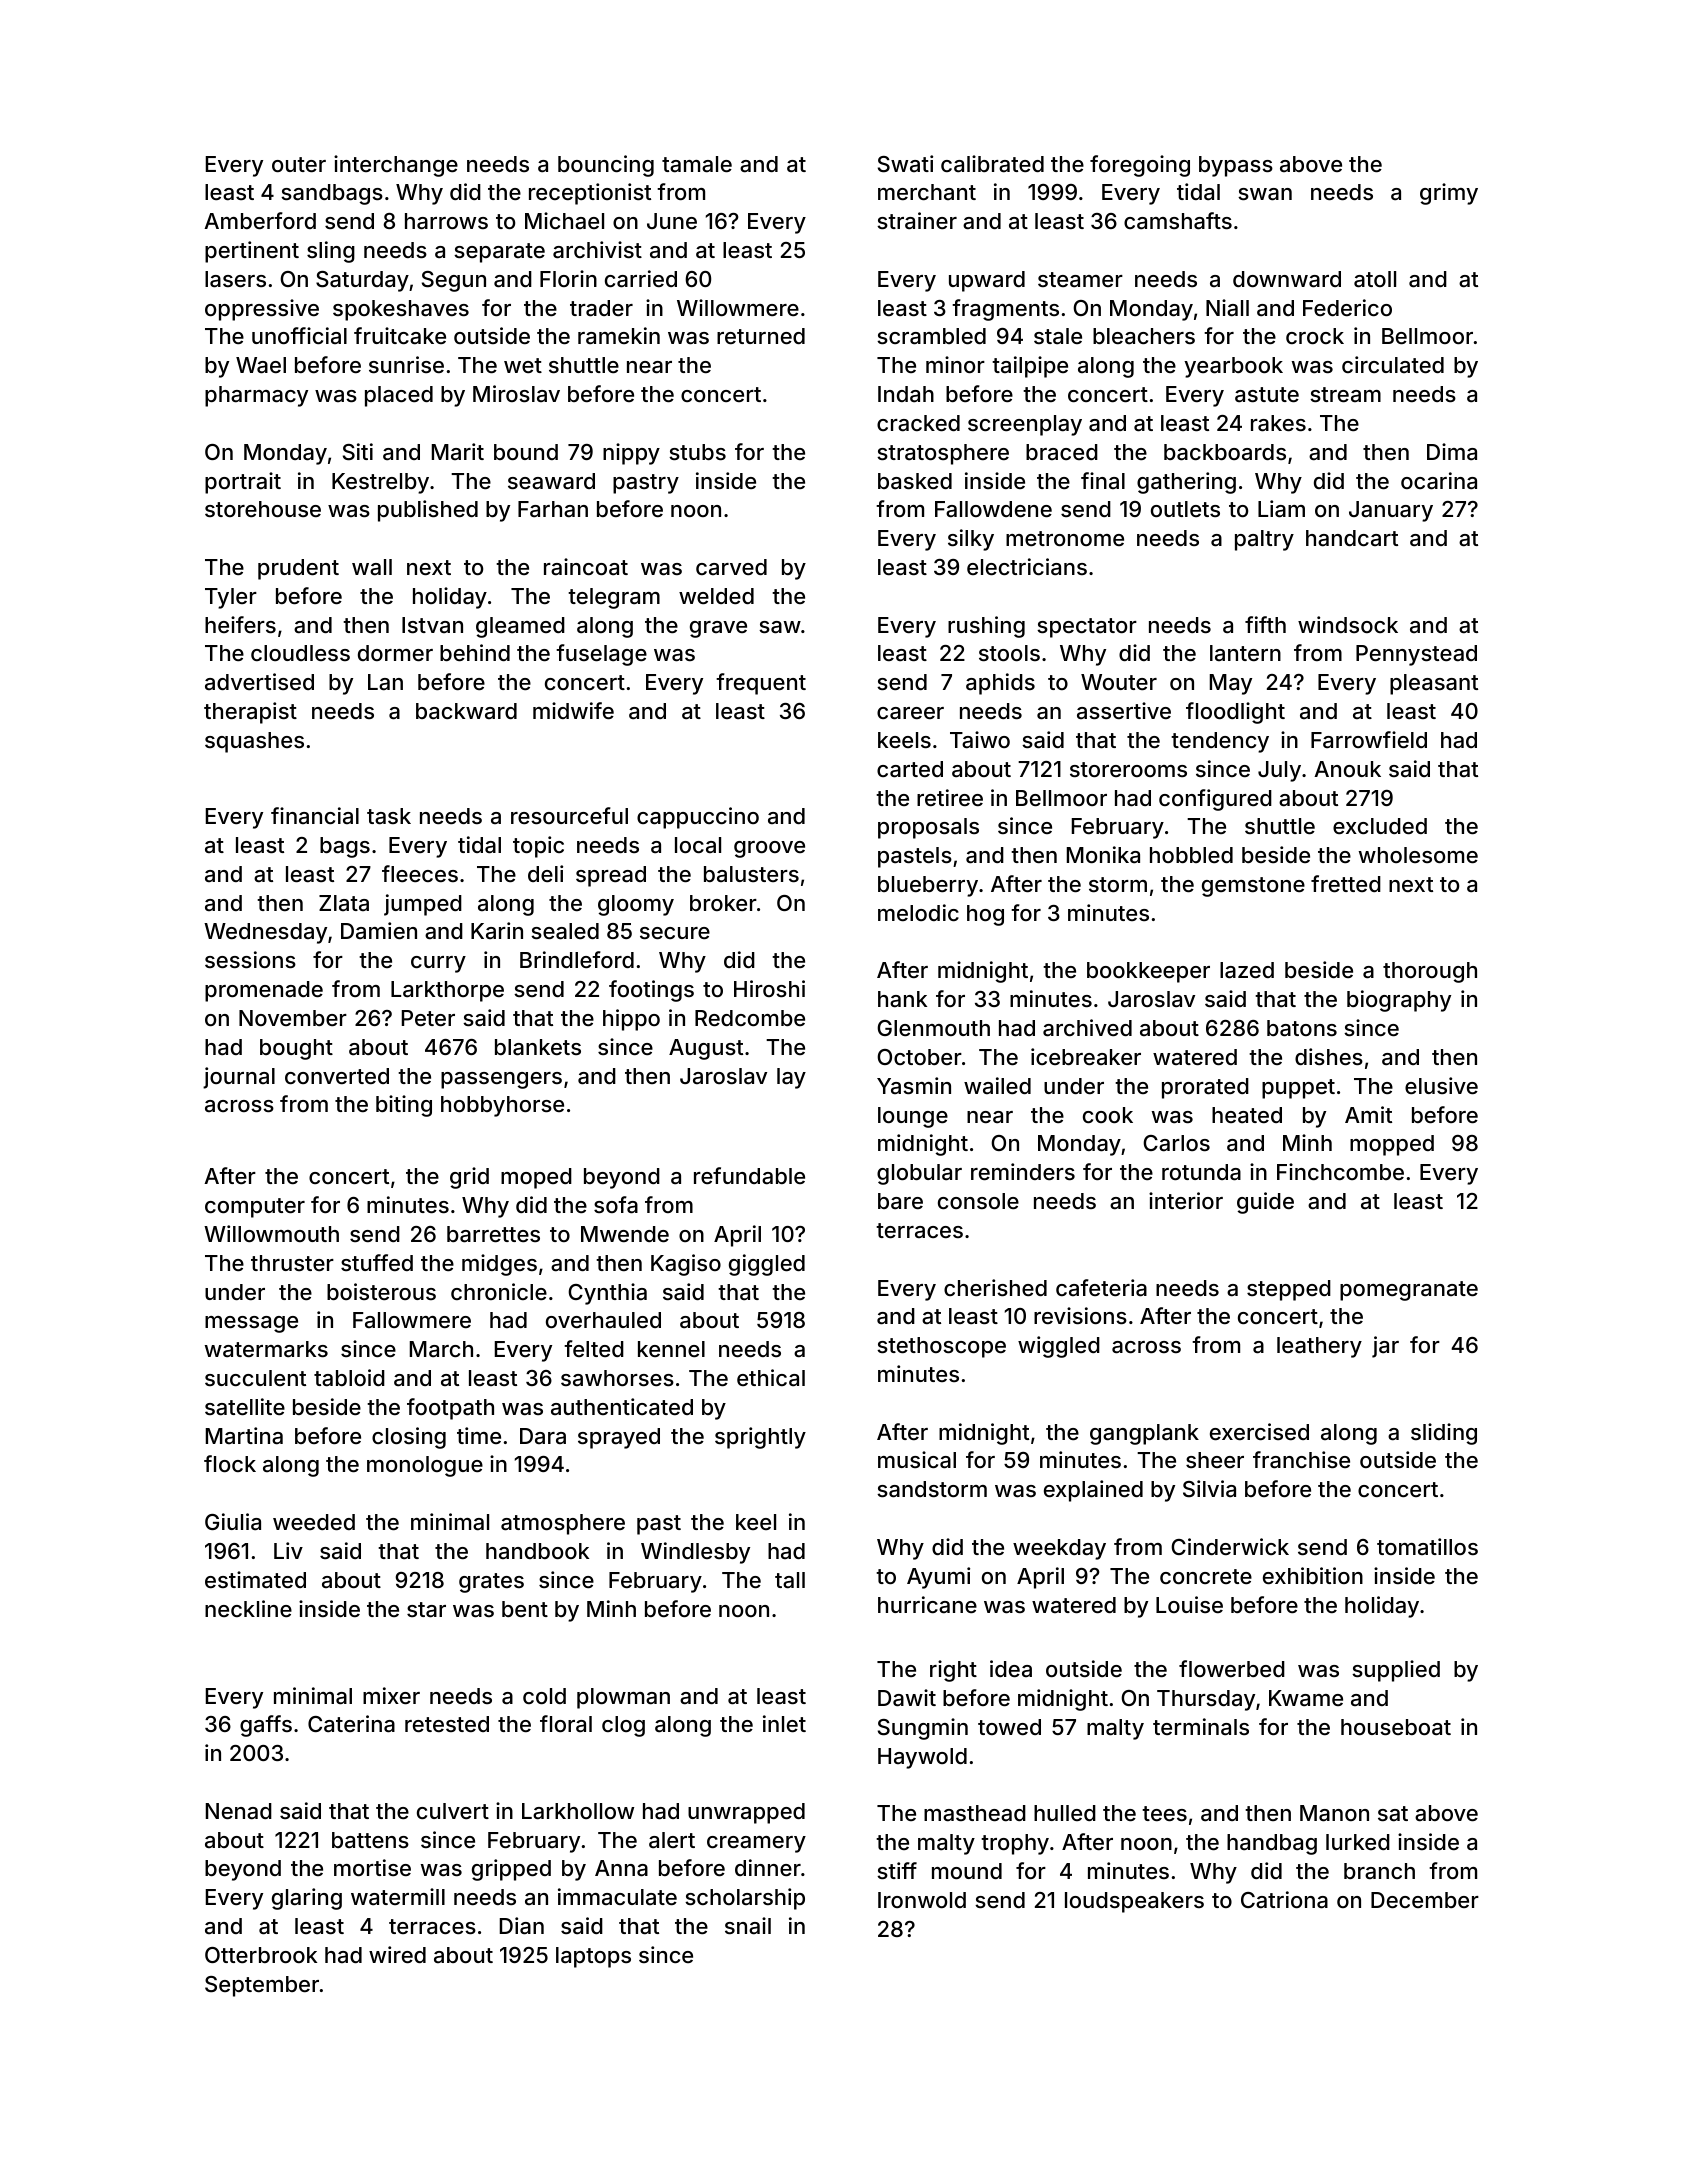  I want to click on final, so click(1103, 480).
